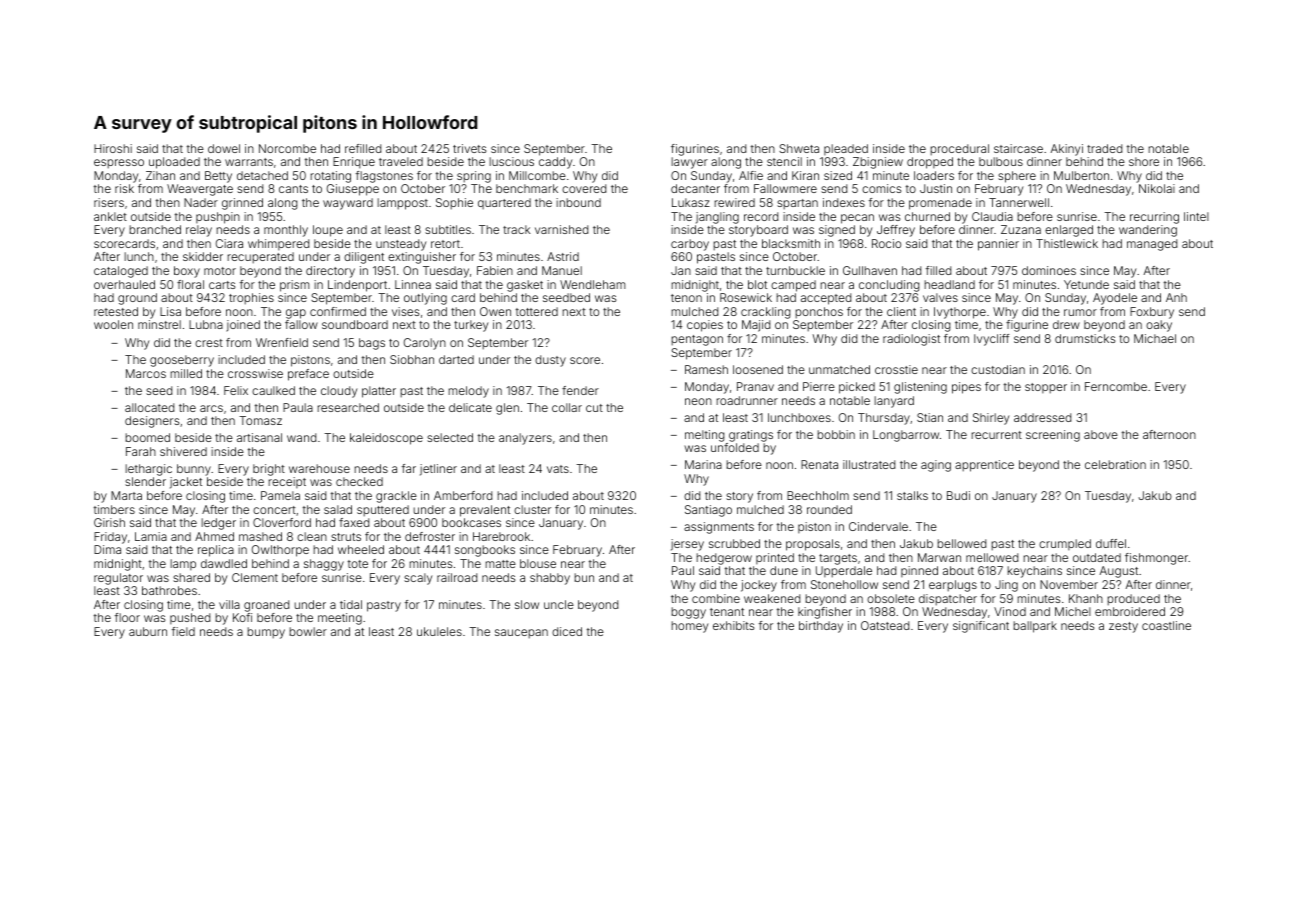  Describe the element at coordinates (538, 563) in the image. I see `blouse` at that location.
